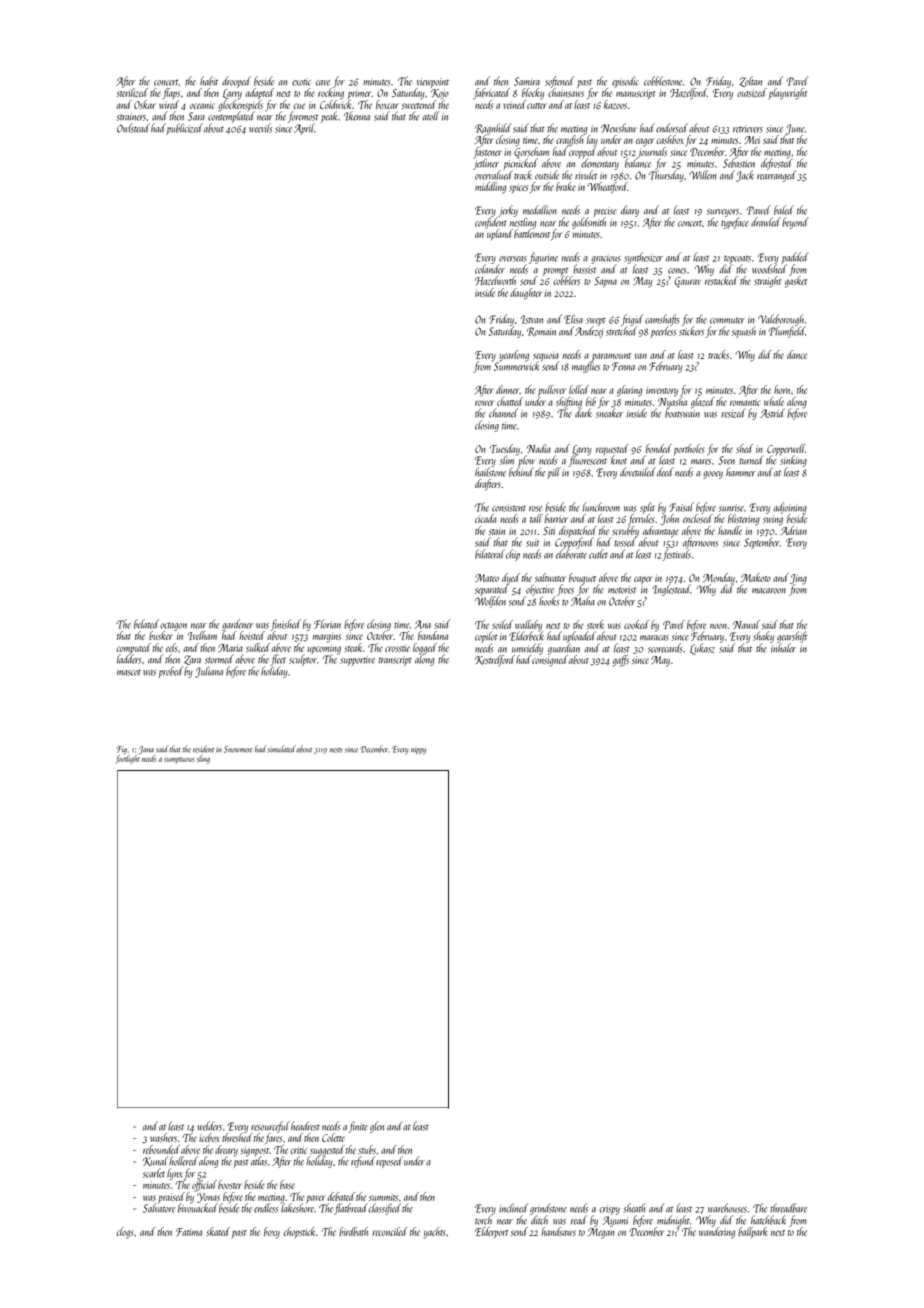 This document has width=924, height=1308. Describe the element at coordinates (159, 1208) in the document. I see `Salvatore` at that location.
